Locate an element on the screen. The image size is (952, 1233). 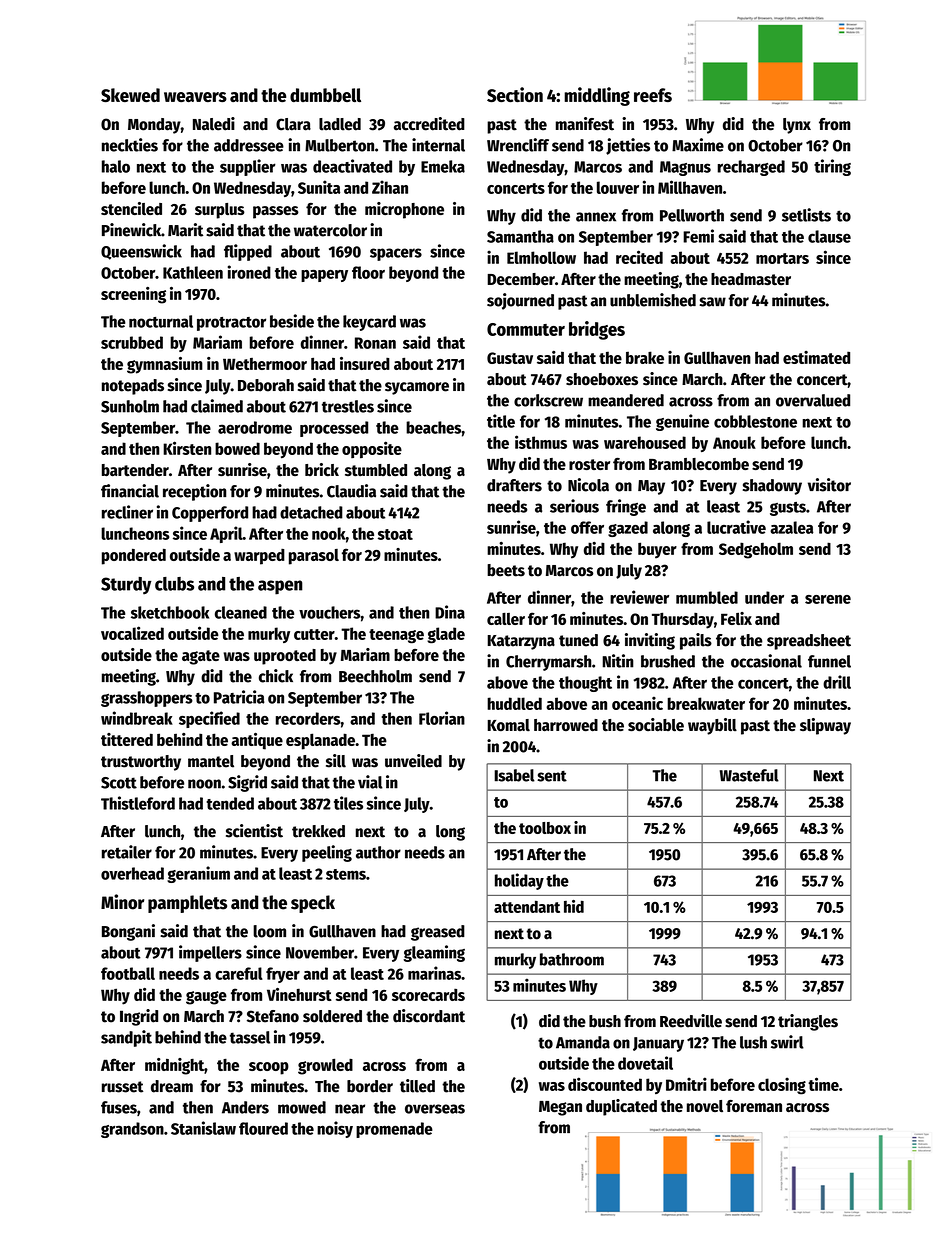
recorders is located at coordinates (308, 718).
